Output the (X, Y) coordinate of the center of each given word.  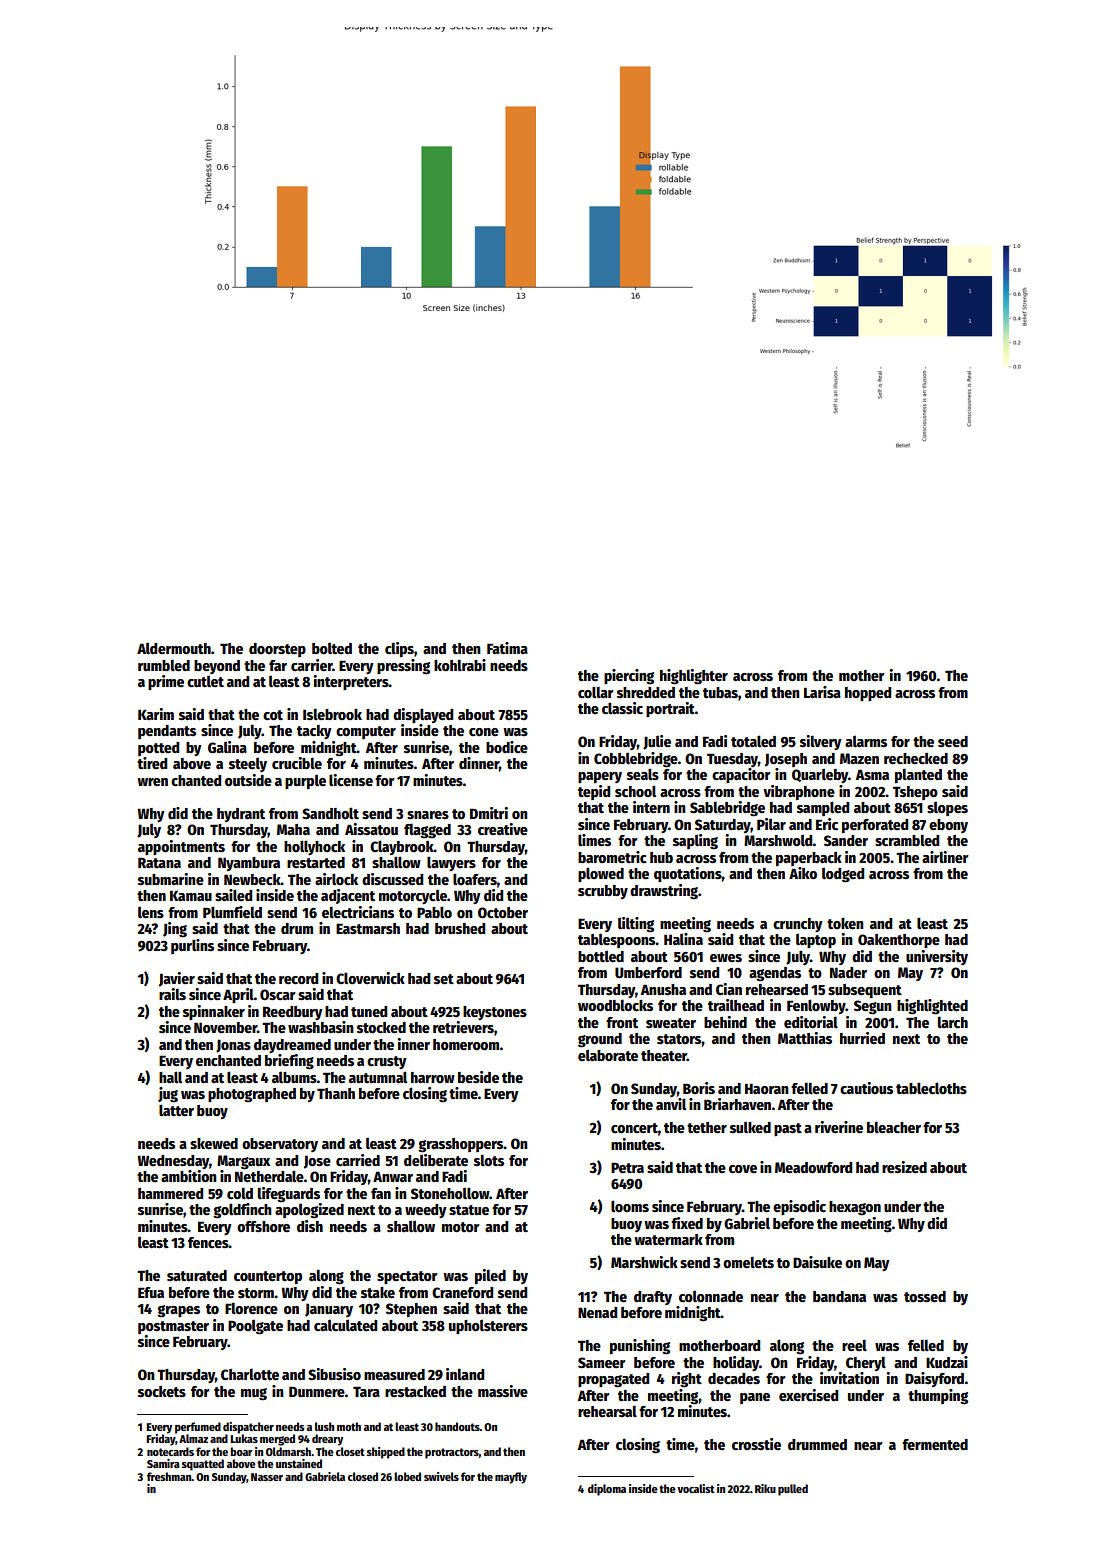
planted (918, 775)
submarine (171, 879)
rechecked (916, 758)
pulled (793, 1490)
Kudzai (947, 1362)
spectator (407, 1277)
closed (363, 1476)
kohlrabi (460, 665)
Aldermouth (174, 648)
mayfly (511, 1478)
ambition (189, 1176)
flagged (427, 831)
